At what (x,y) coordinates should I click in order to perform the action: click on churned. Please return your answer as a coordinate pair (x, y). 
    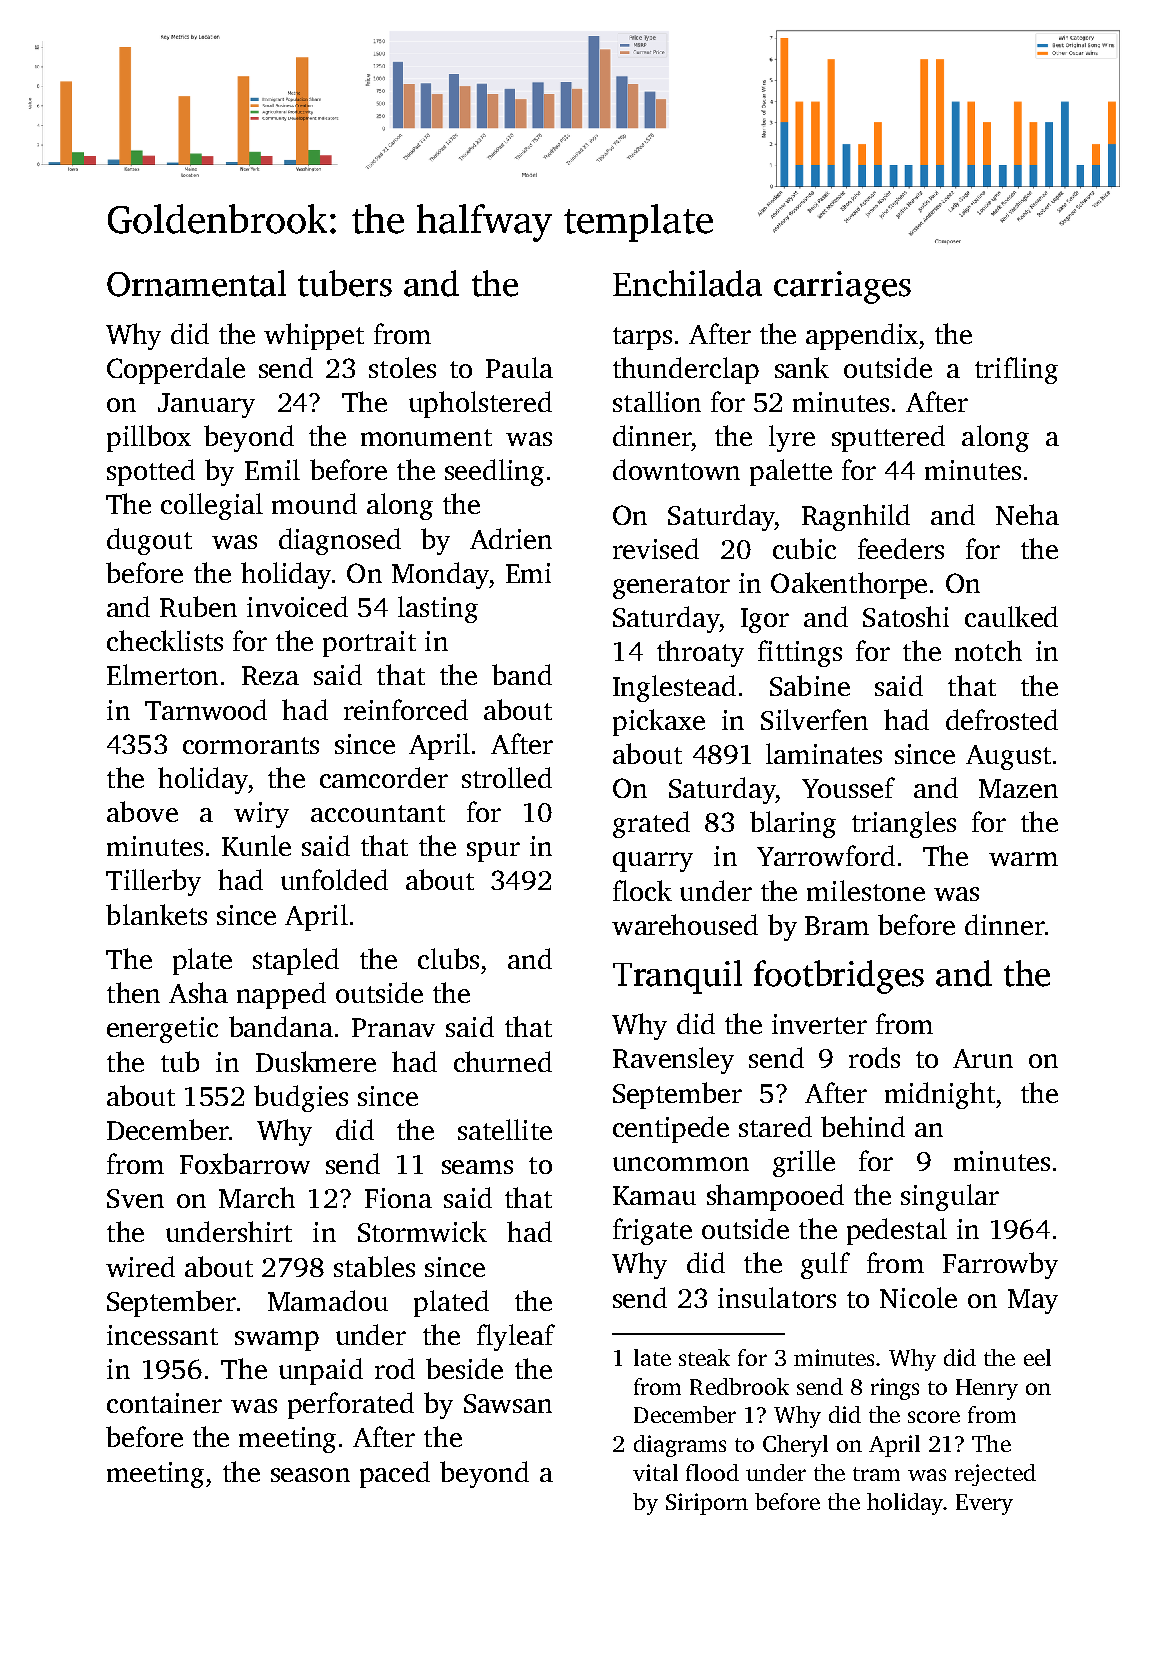
    Looking at the image, I should click on (503, 1061).
